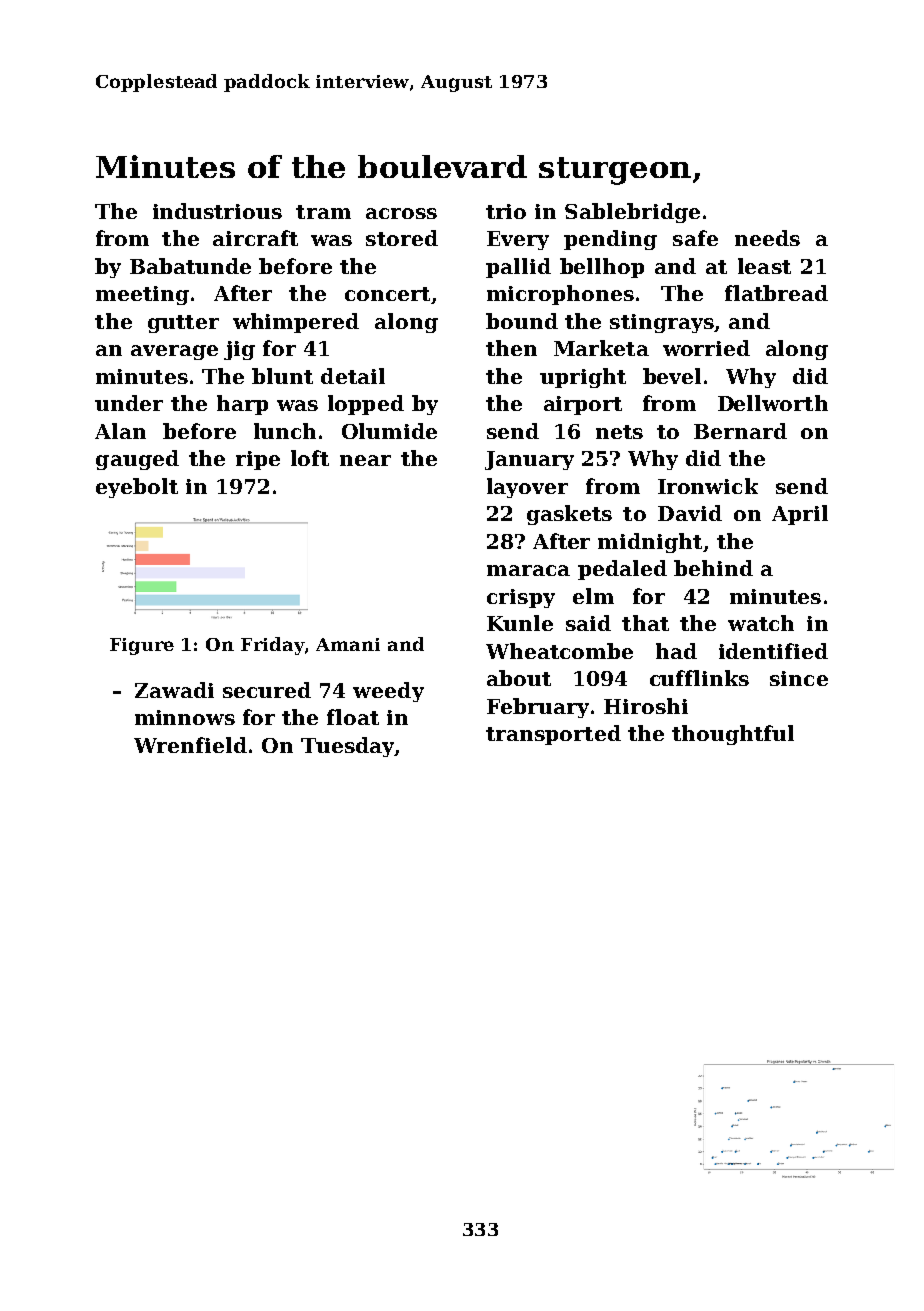 This document has width=924, height=1311. What do you see at coordinates (190, 266) in the document?
I see `Babatunde` at bounding box center [190, 266].
